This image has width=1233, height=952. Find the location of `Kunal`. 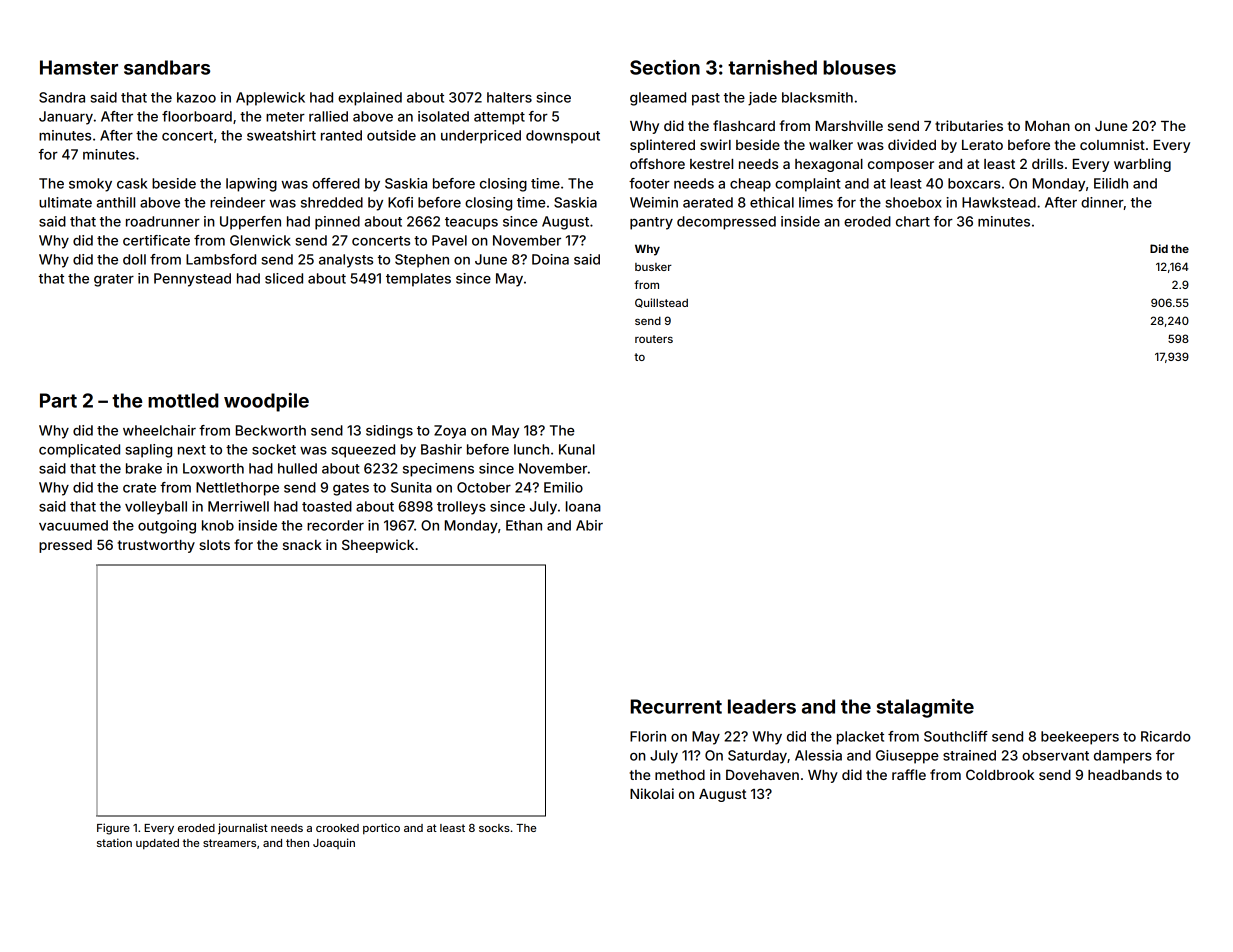

Kunal is located at coordinates (577, 449).
